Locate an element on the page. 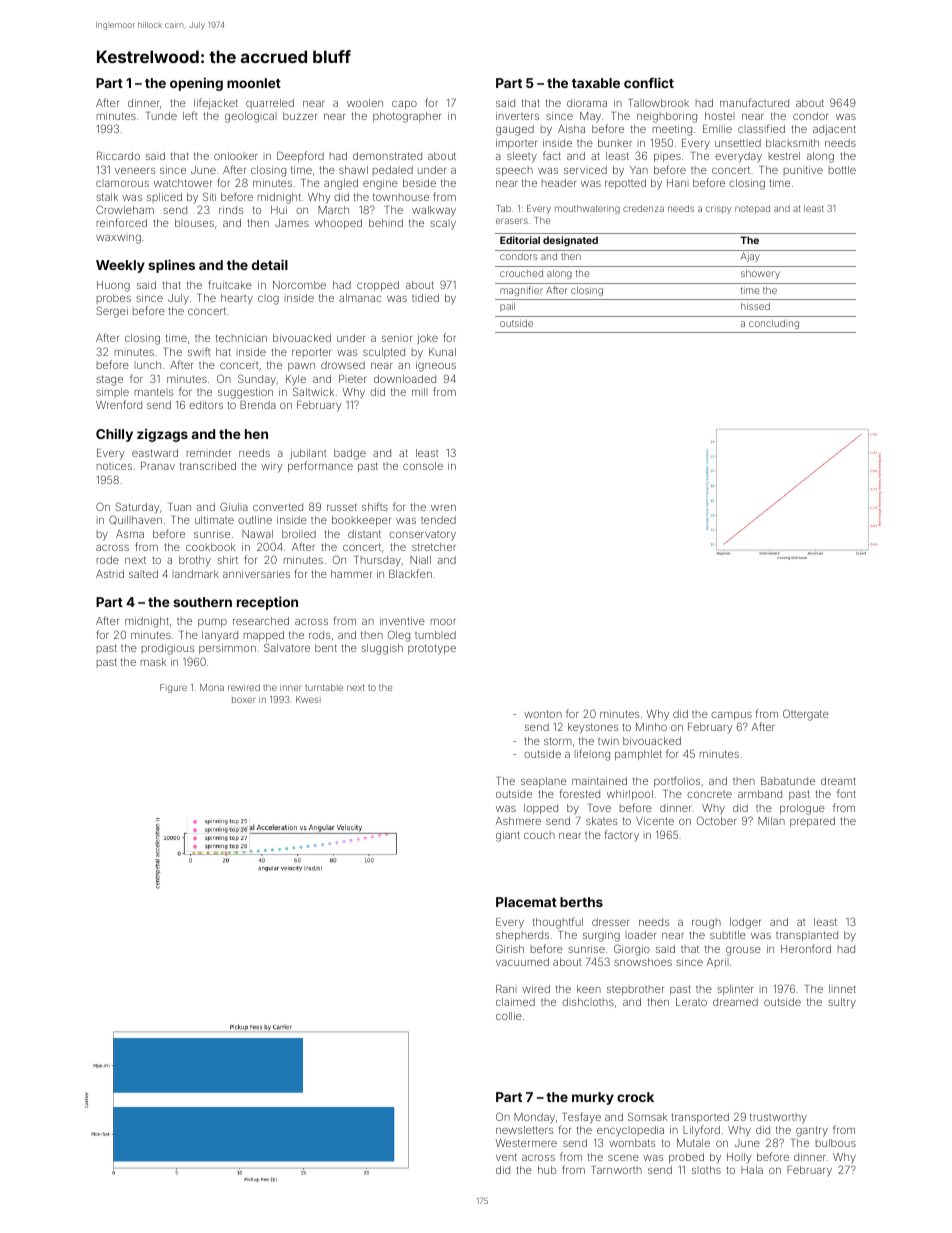 This page has height=1233, width=952. opening is located at coordinates (196, 84).
